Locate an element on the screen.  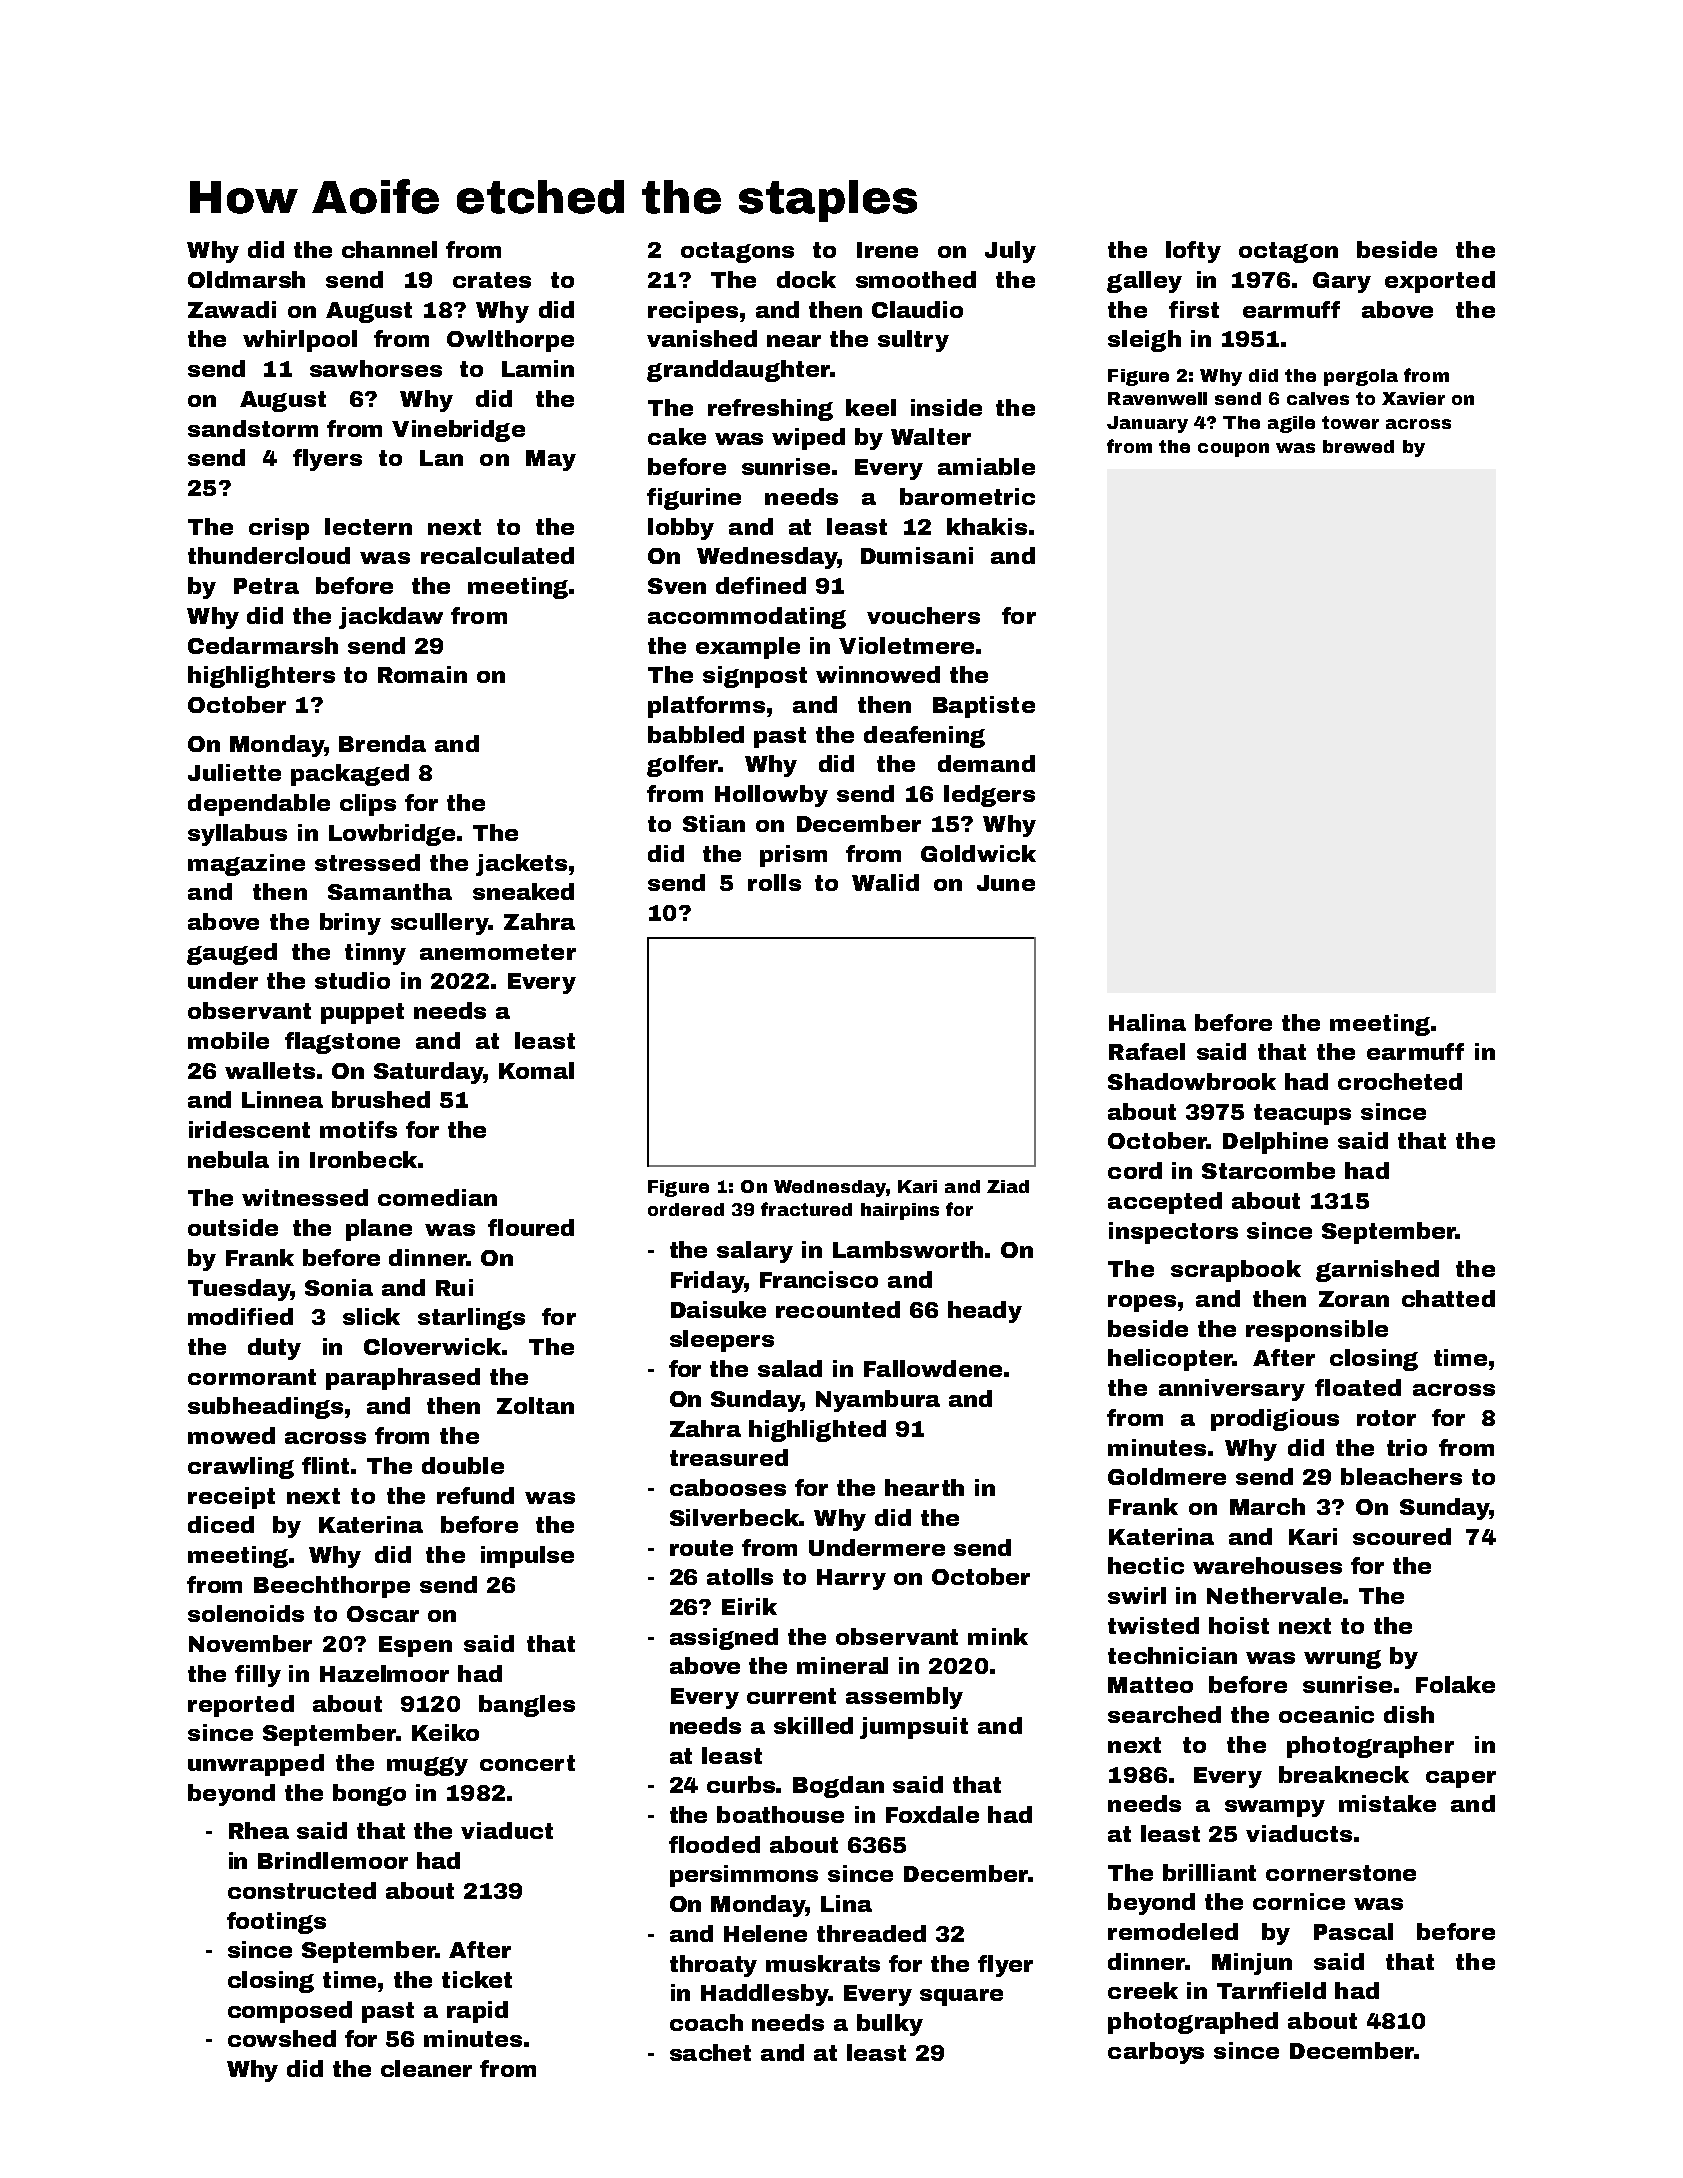
lofty is located at coordinates (1193, 252).
